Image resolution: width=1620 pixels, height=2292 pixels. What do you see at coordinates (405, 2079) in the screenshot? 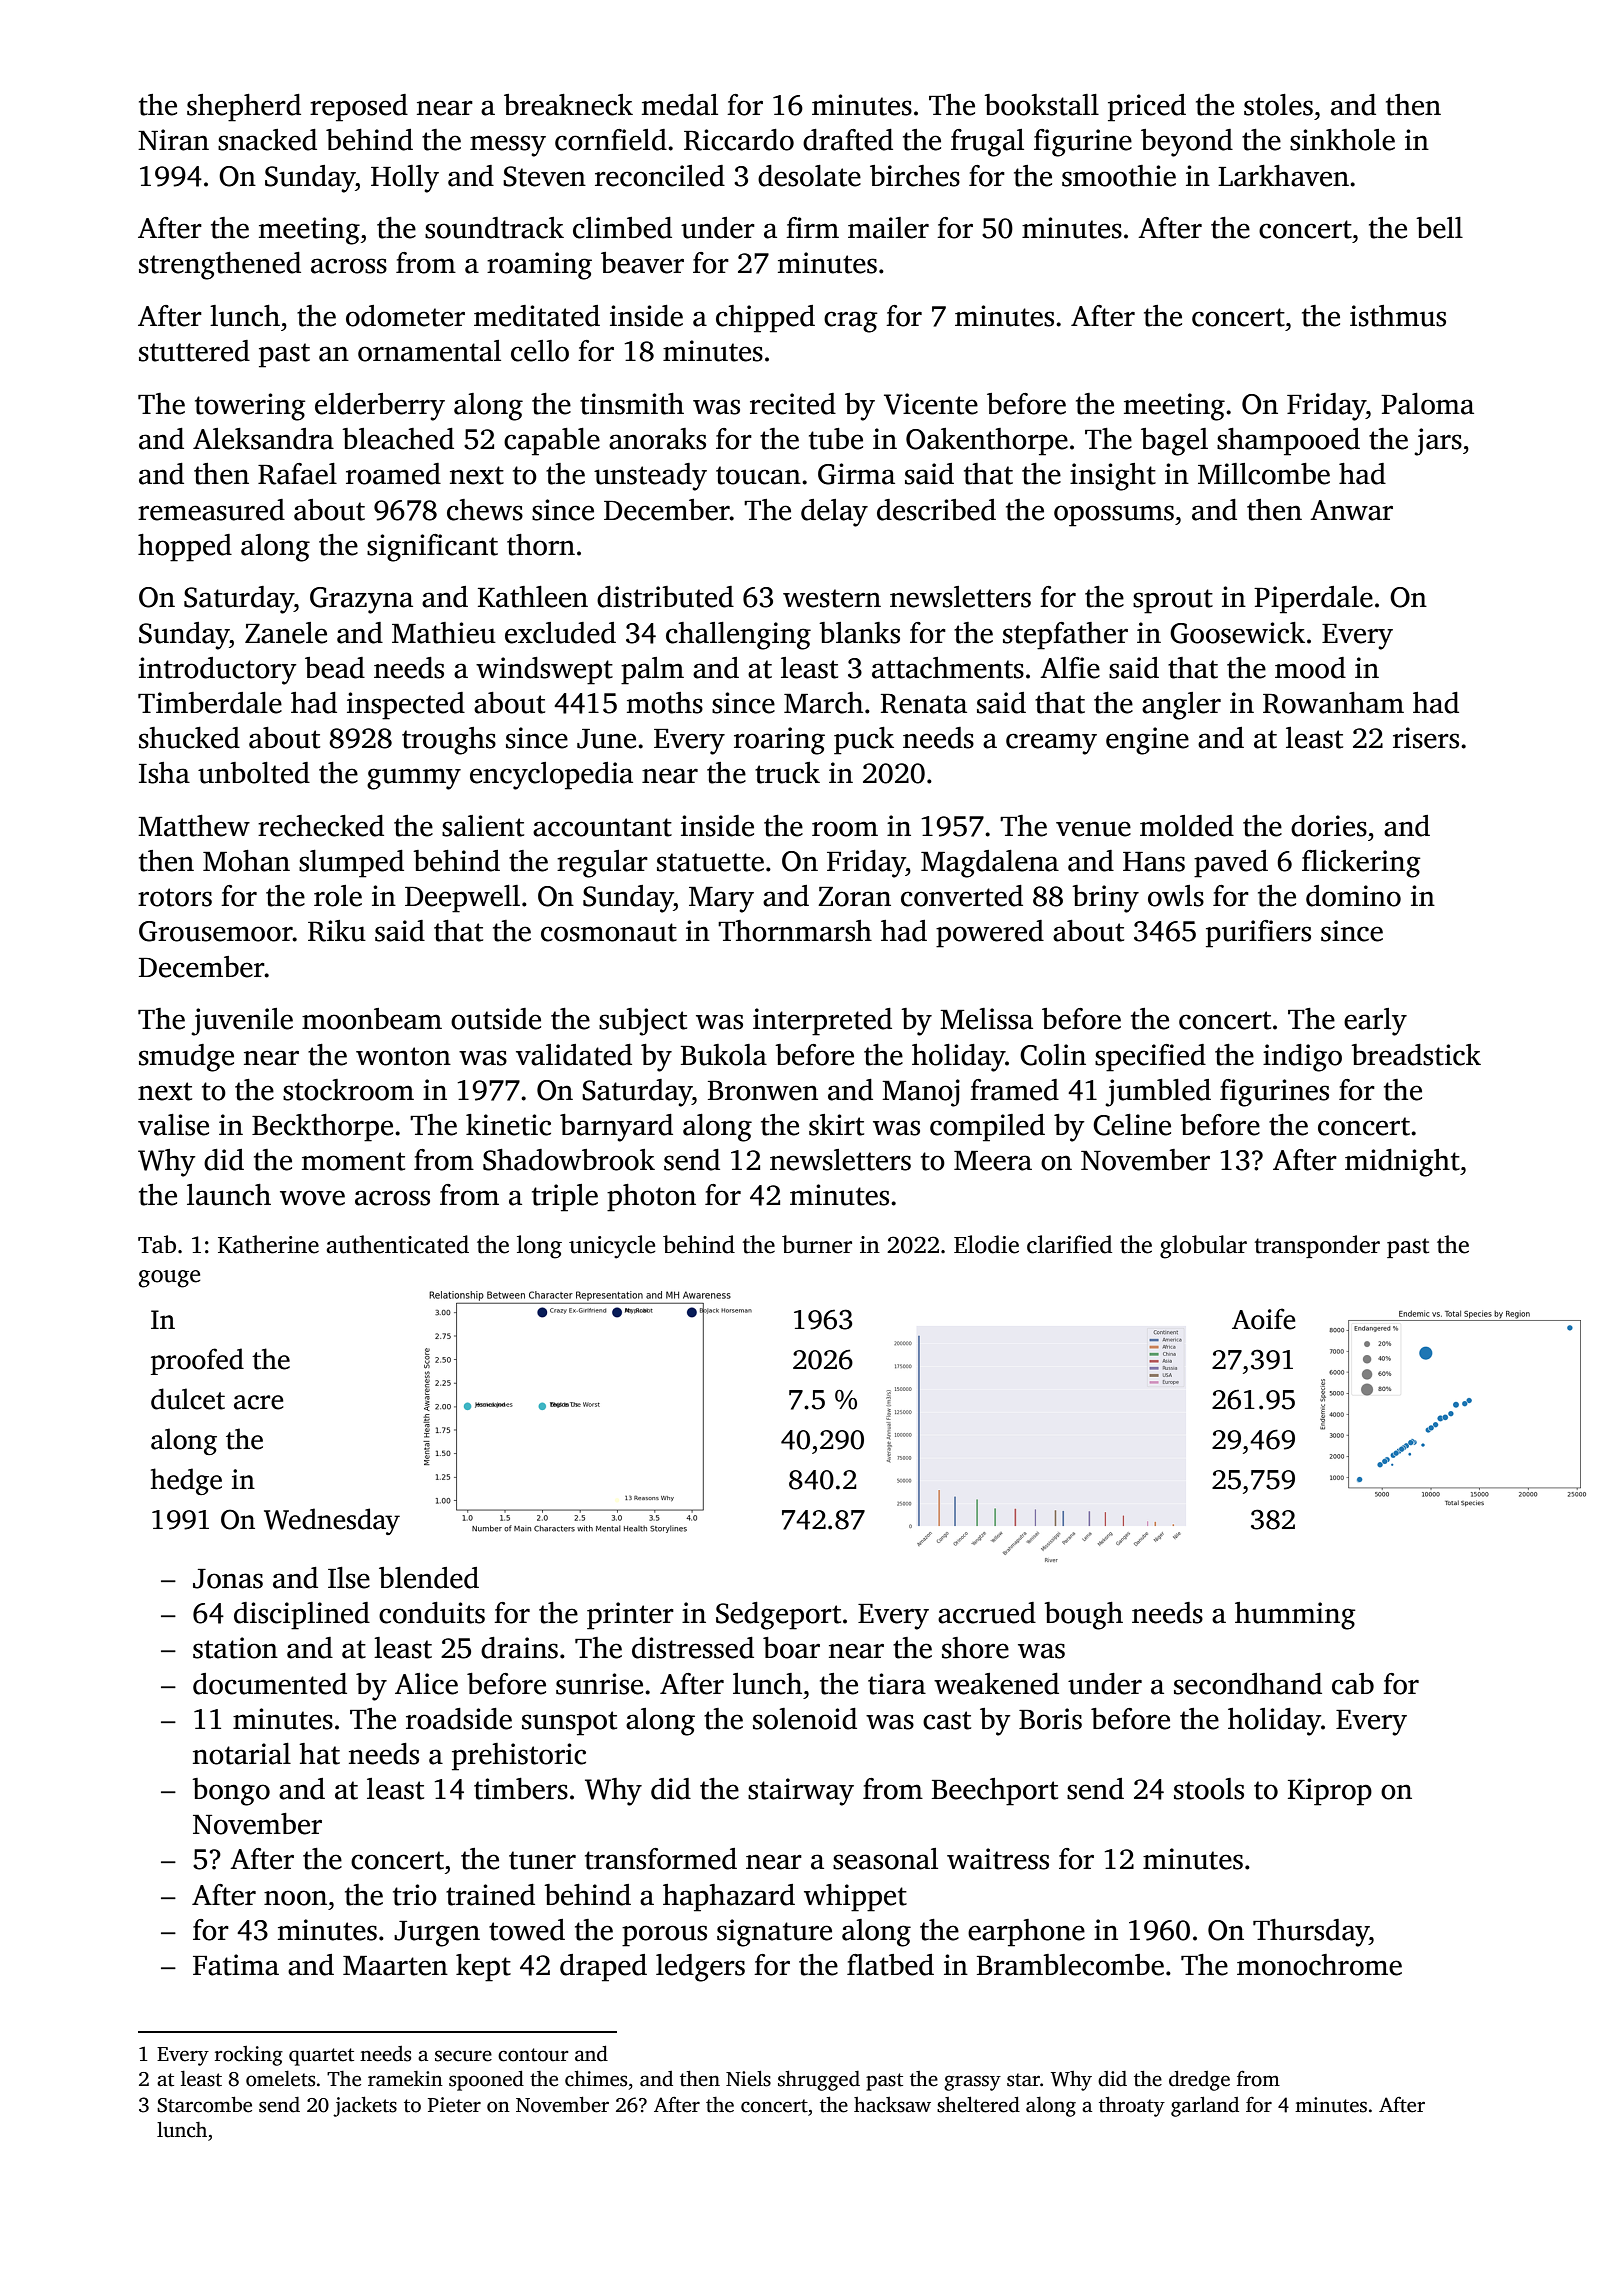
I see `ramekin` at bounding box center [405, 2079].
